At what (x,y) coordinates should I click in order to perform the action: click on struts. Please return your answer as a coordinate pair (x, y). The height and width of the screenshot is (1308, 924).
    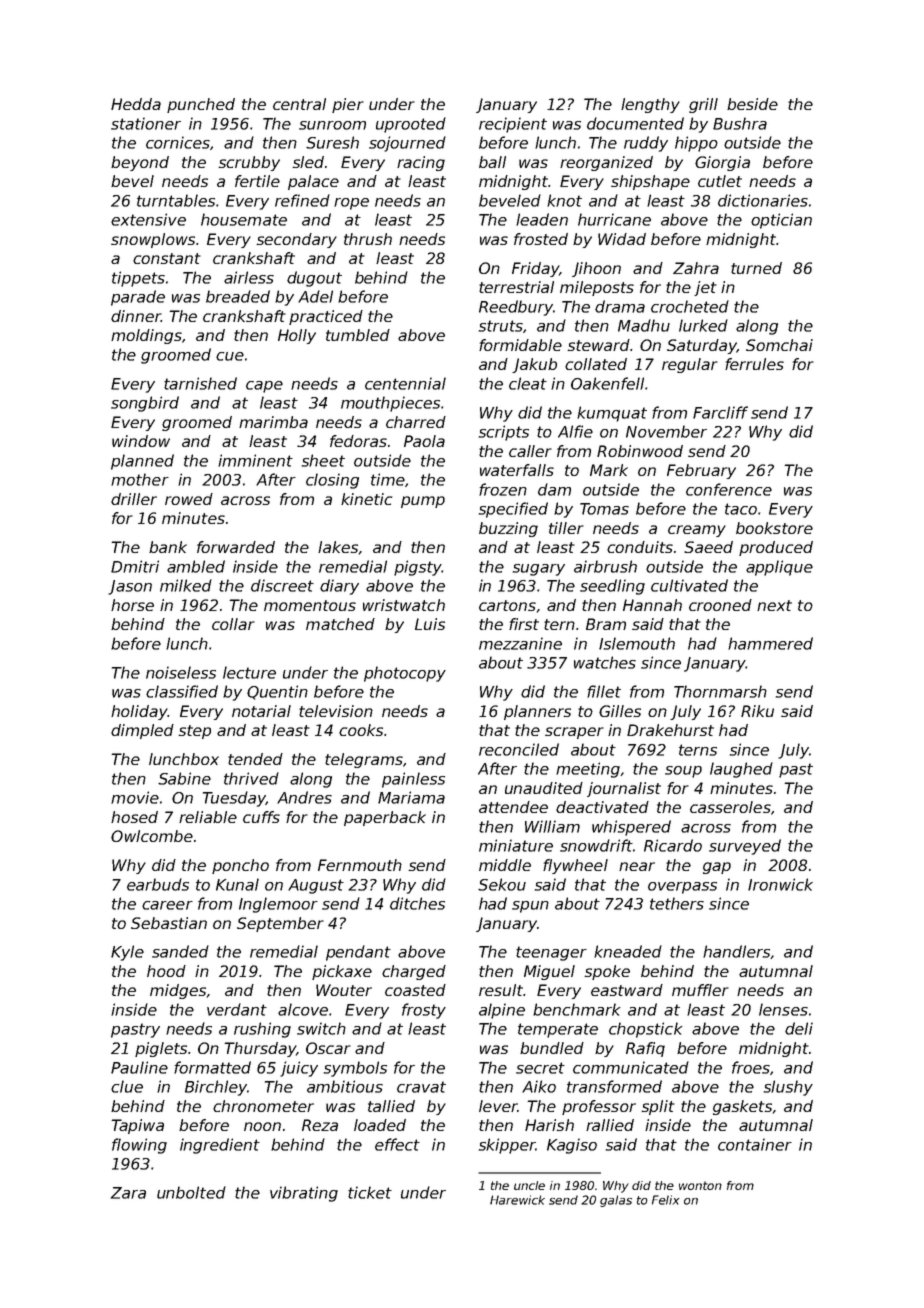
    Looking at the image, I should click on (501, 326).
